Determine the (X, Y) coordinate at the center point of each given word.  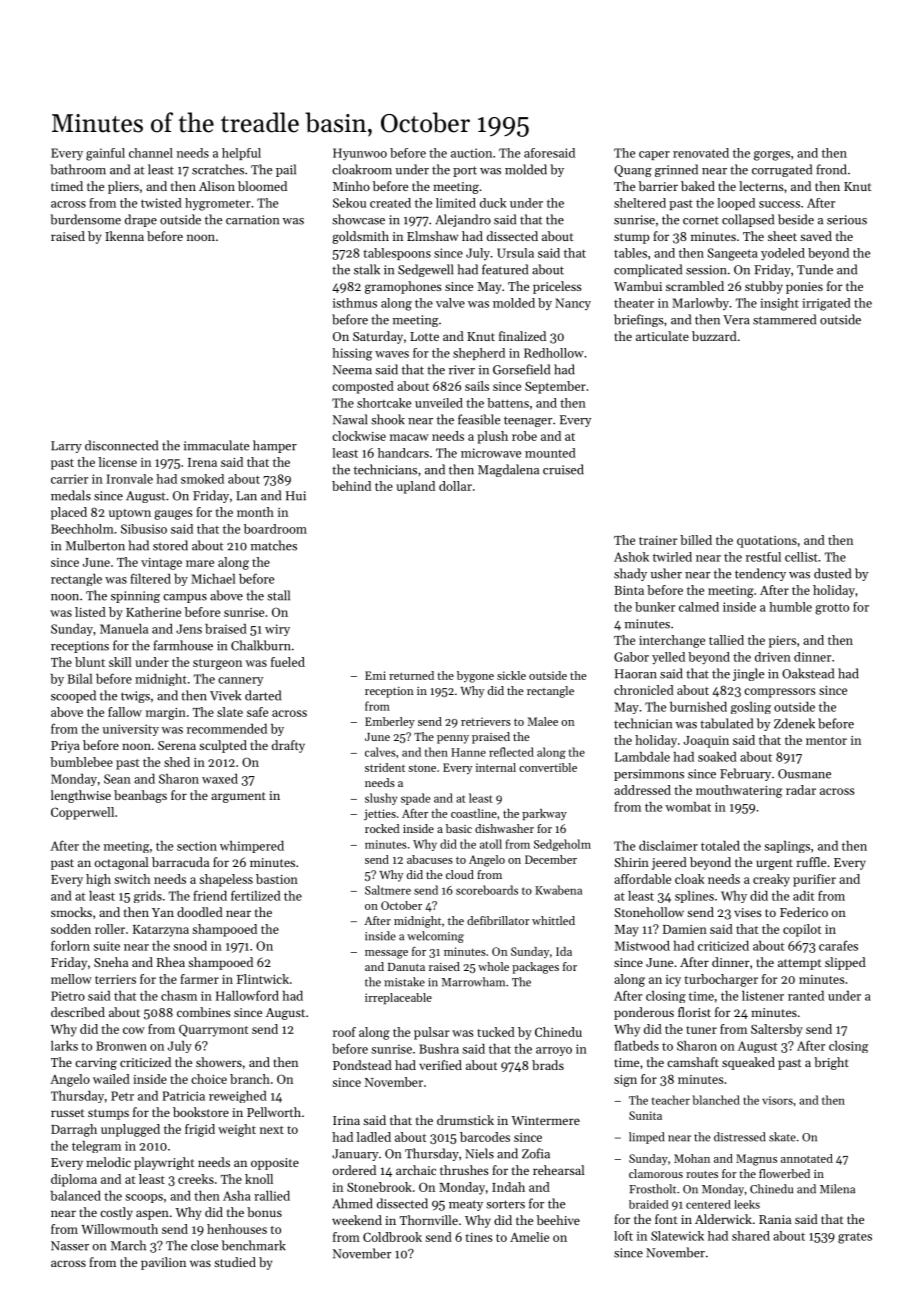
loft (623, 1236)
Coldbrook (392, 1237)
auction (471, 153)
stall (278, 595)
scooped (73, 696)
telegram (96, 1147)
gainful (105, 154)
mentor (826, 741)
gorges (772, 156)
